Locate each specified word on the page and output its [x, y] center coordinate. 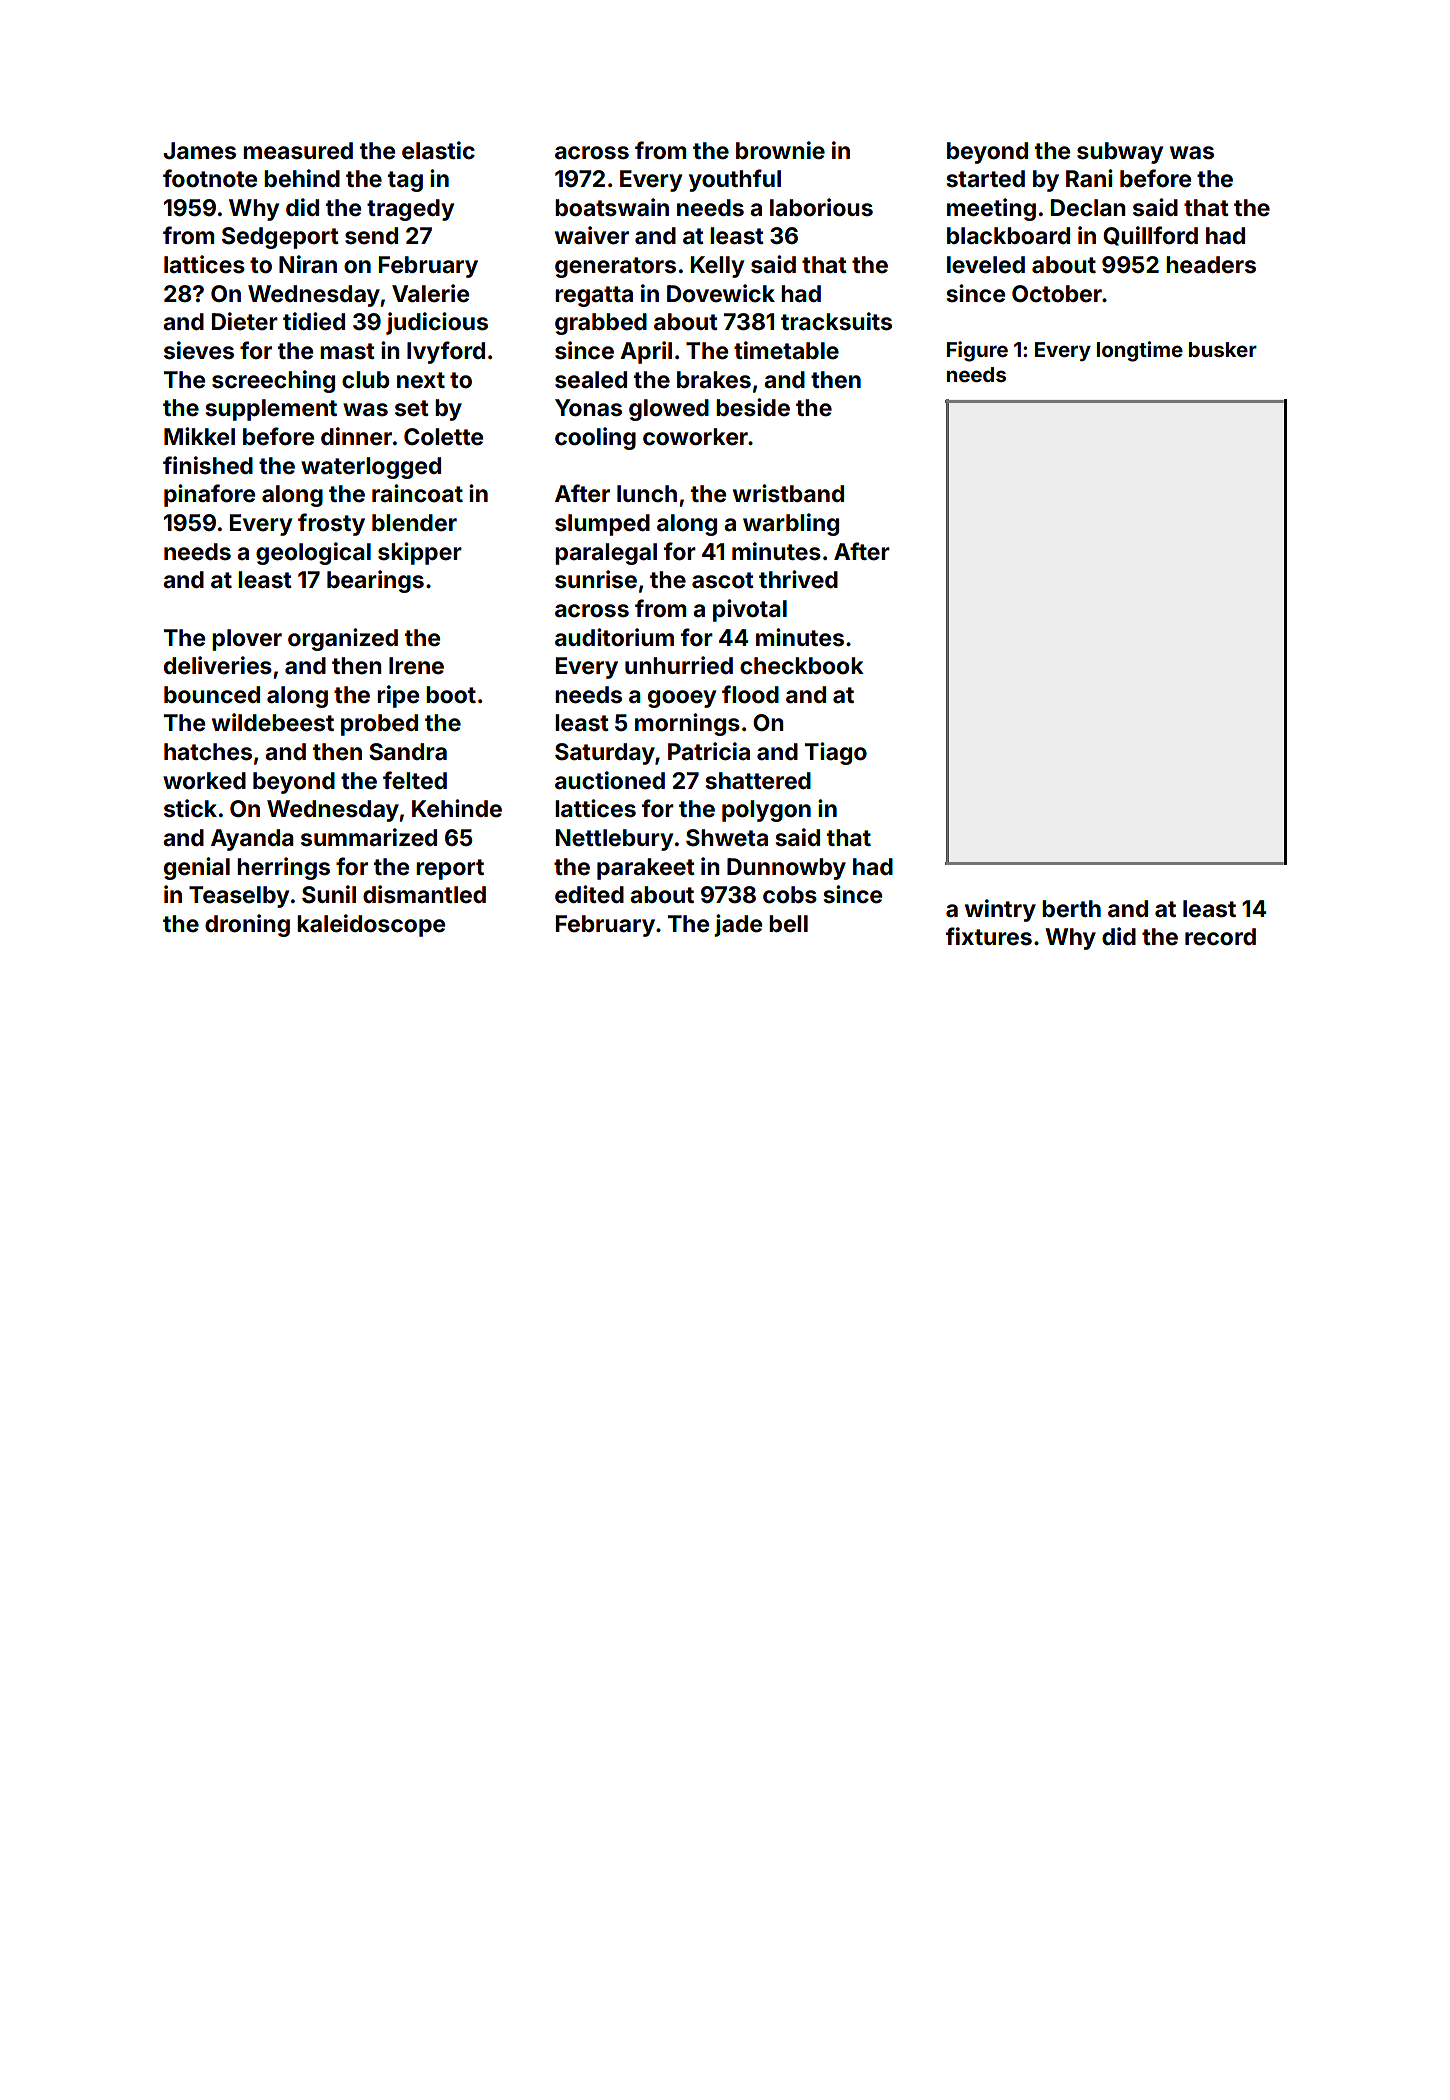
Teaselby [239, 897]
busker [1223, 349]
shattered [758, 781]
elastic [438, 150]
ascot [723, 580]
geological [313, 553]
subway [1120, 153]
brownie [780, 150]
